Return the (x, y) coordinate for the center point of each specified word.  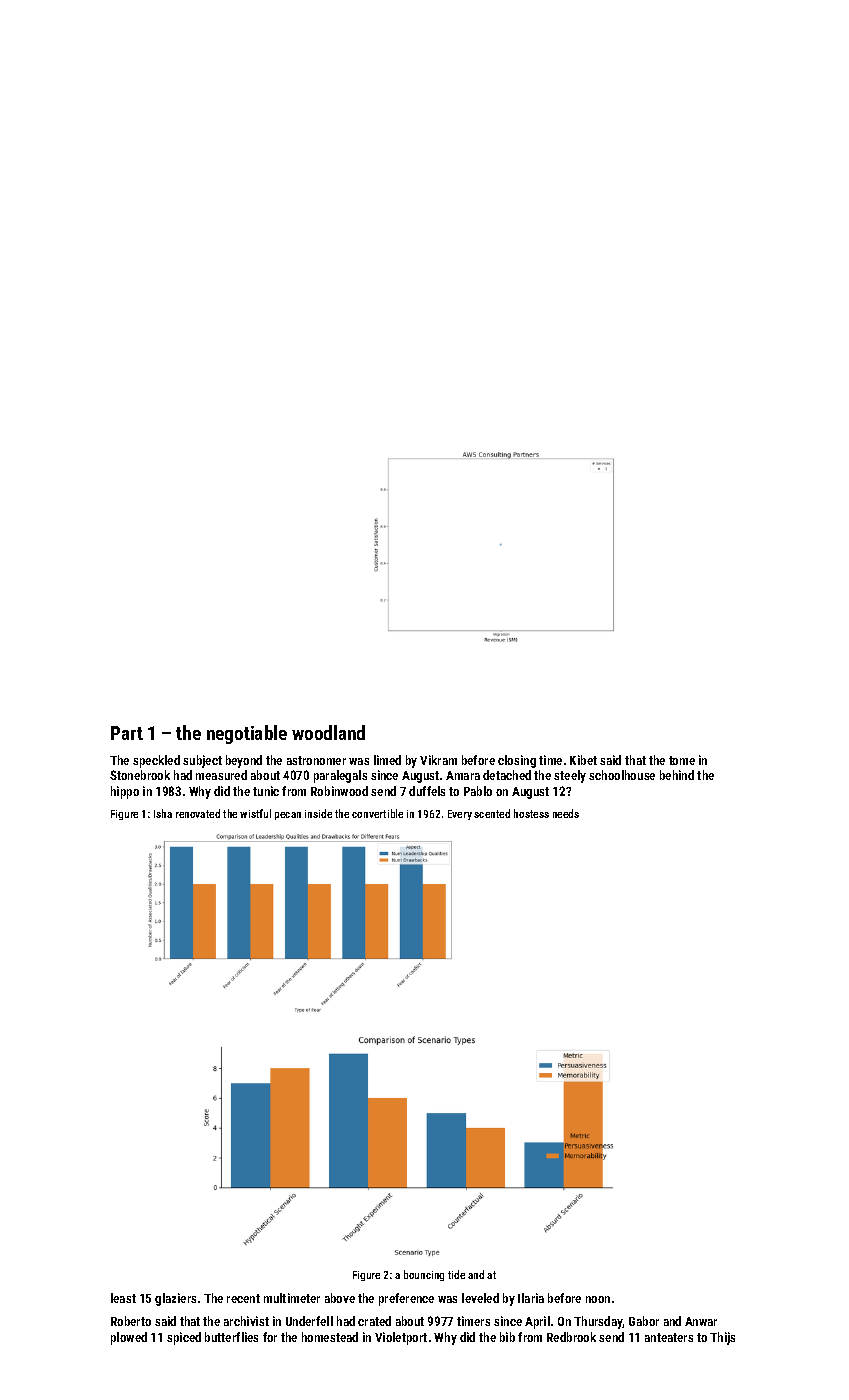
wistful (255, 813)
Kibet (583, 760)
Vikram (438, 760)
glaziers (175, 1299)
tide (456, 1274)
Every (460, 815)
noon (598, 1299)
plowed (129, 1338)
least (123, 1298)
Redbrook (571, 1337)
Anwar (701, 1321)
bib (507, 1337)
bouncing (424, 1275)
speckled (156, 761)
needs (566, 813)
